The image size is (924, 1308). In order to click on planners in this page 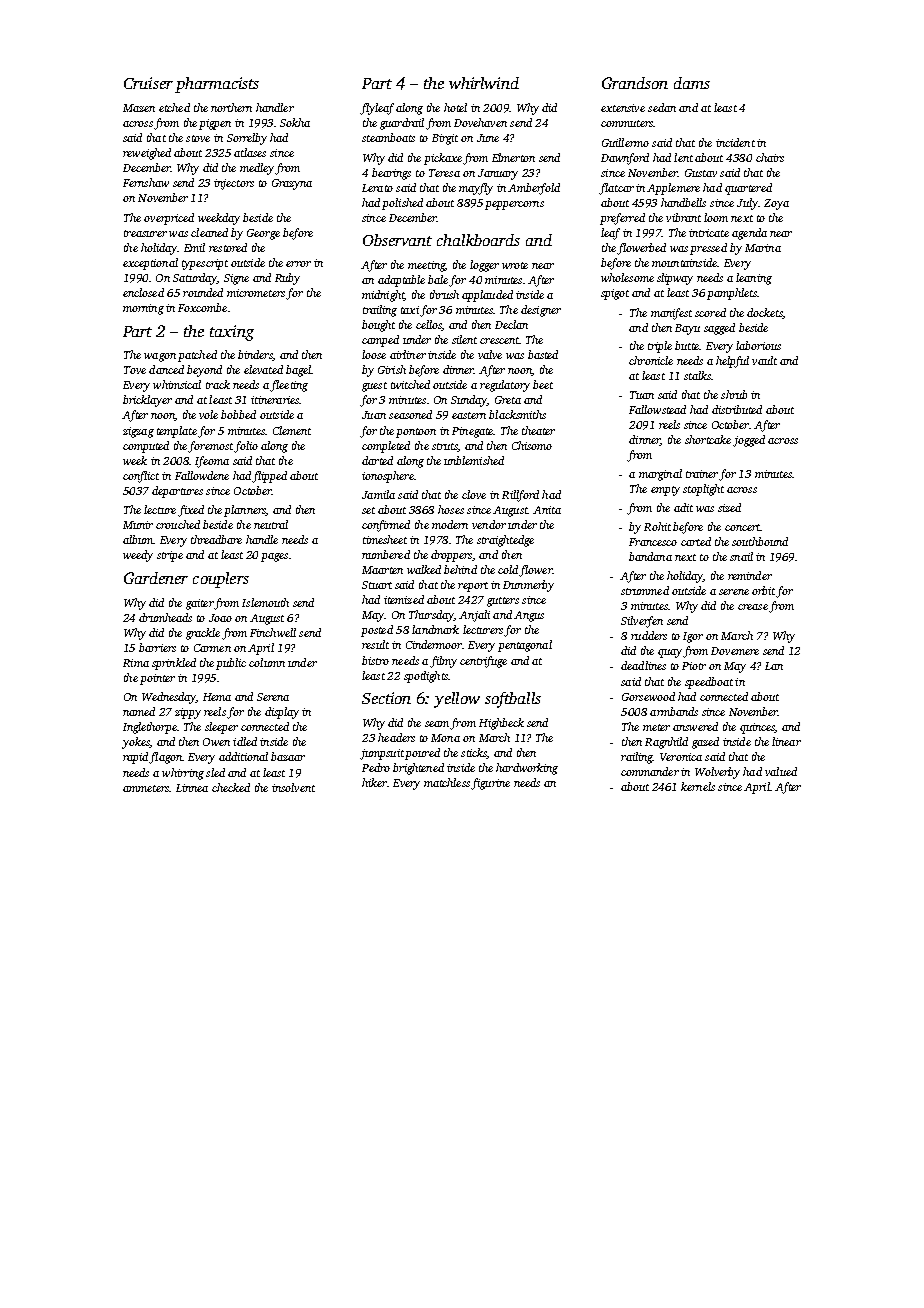, I will do `click(245, 511)`.
